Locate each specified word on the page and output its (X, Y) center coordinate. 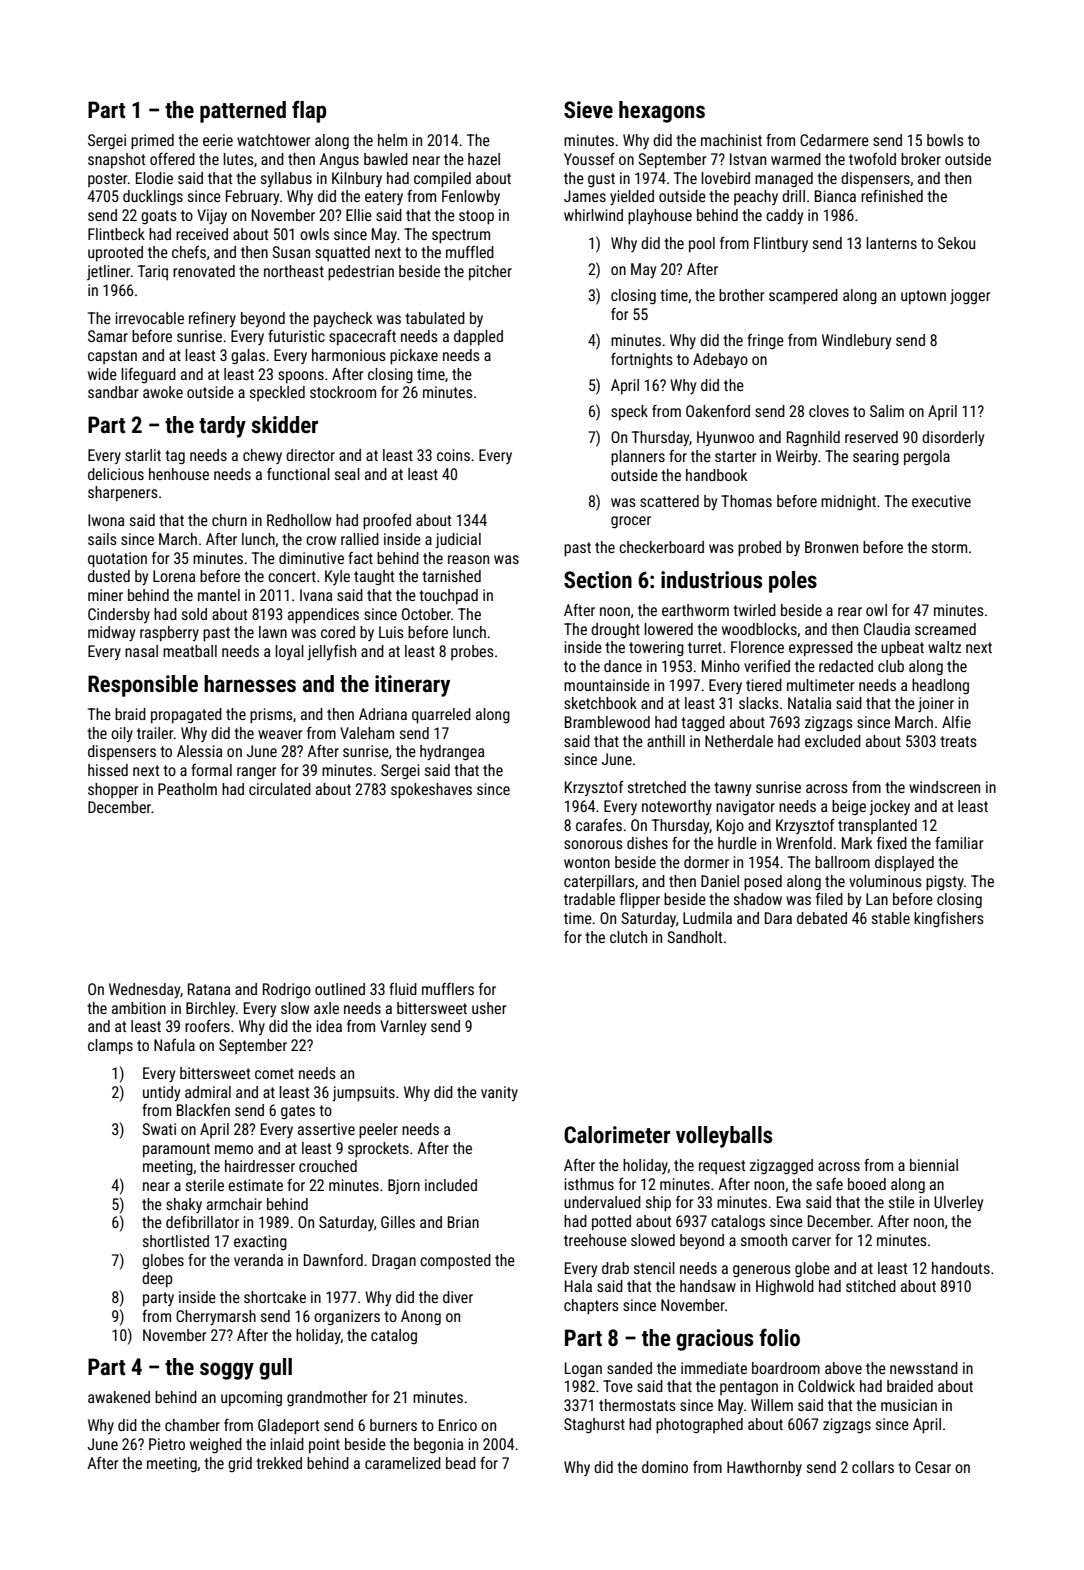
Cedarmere (834, 140)
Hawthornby (764, 1468)
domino (665, 1467)
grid (240, 1464)
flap (309, 111)
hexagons (662, 112)
